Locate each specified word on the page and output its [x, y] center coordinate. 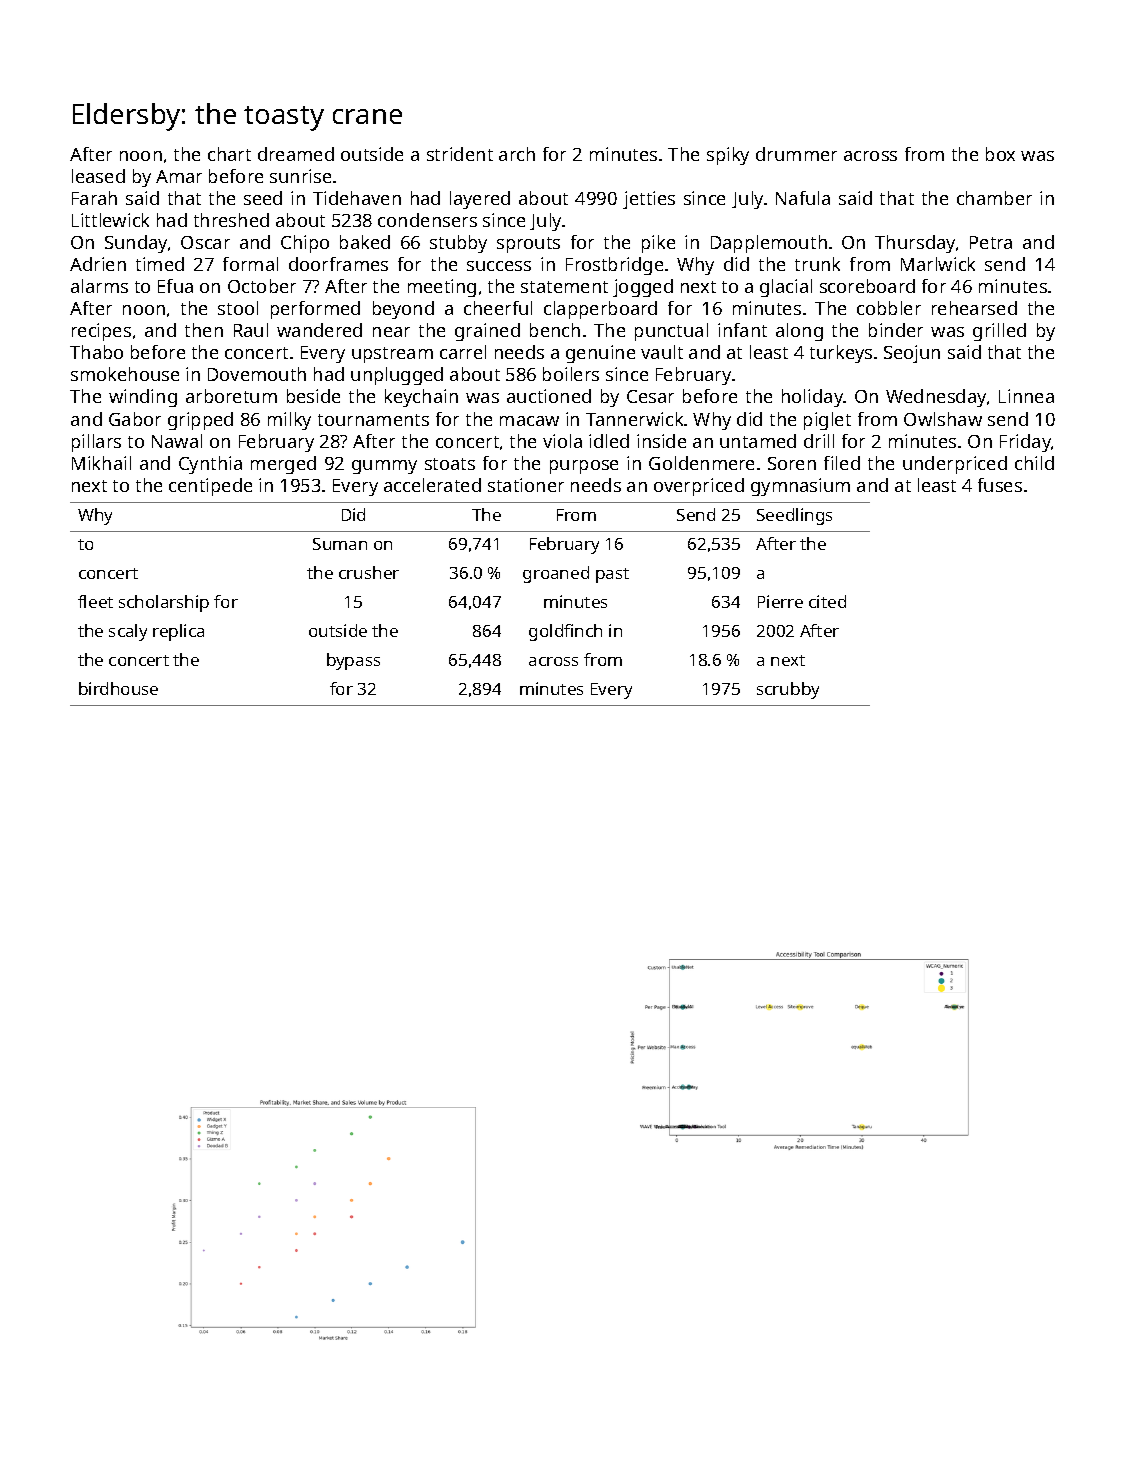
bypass [353, 661]
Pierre [780, 601]
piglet [827, 421]
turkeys [841, 354]
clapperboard [600, 310]
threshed [231, 220]
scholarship [164, 603]
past [612, 575]
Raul [251, 330]
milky [289, 421]
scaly [128, 632]
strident [460, 154]
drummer [796, 154]
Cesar [650, 396]
